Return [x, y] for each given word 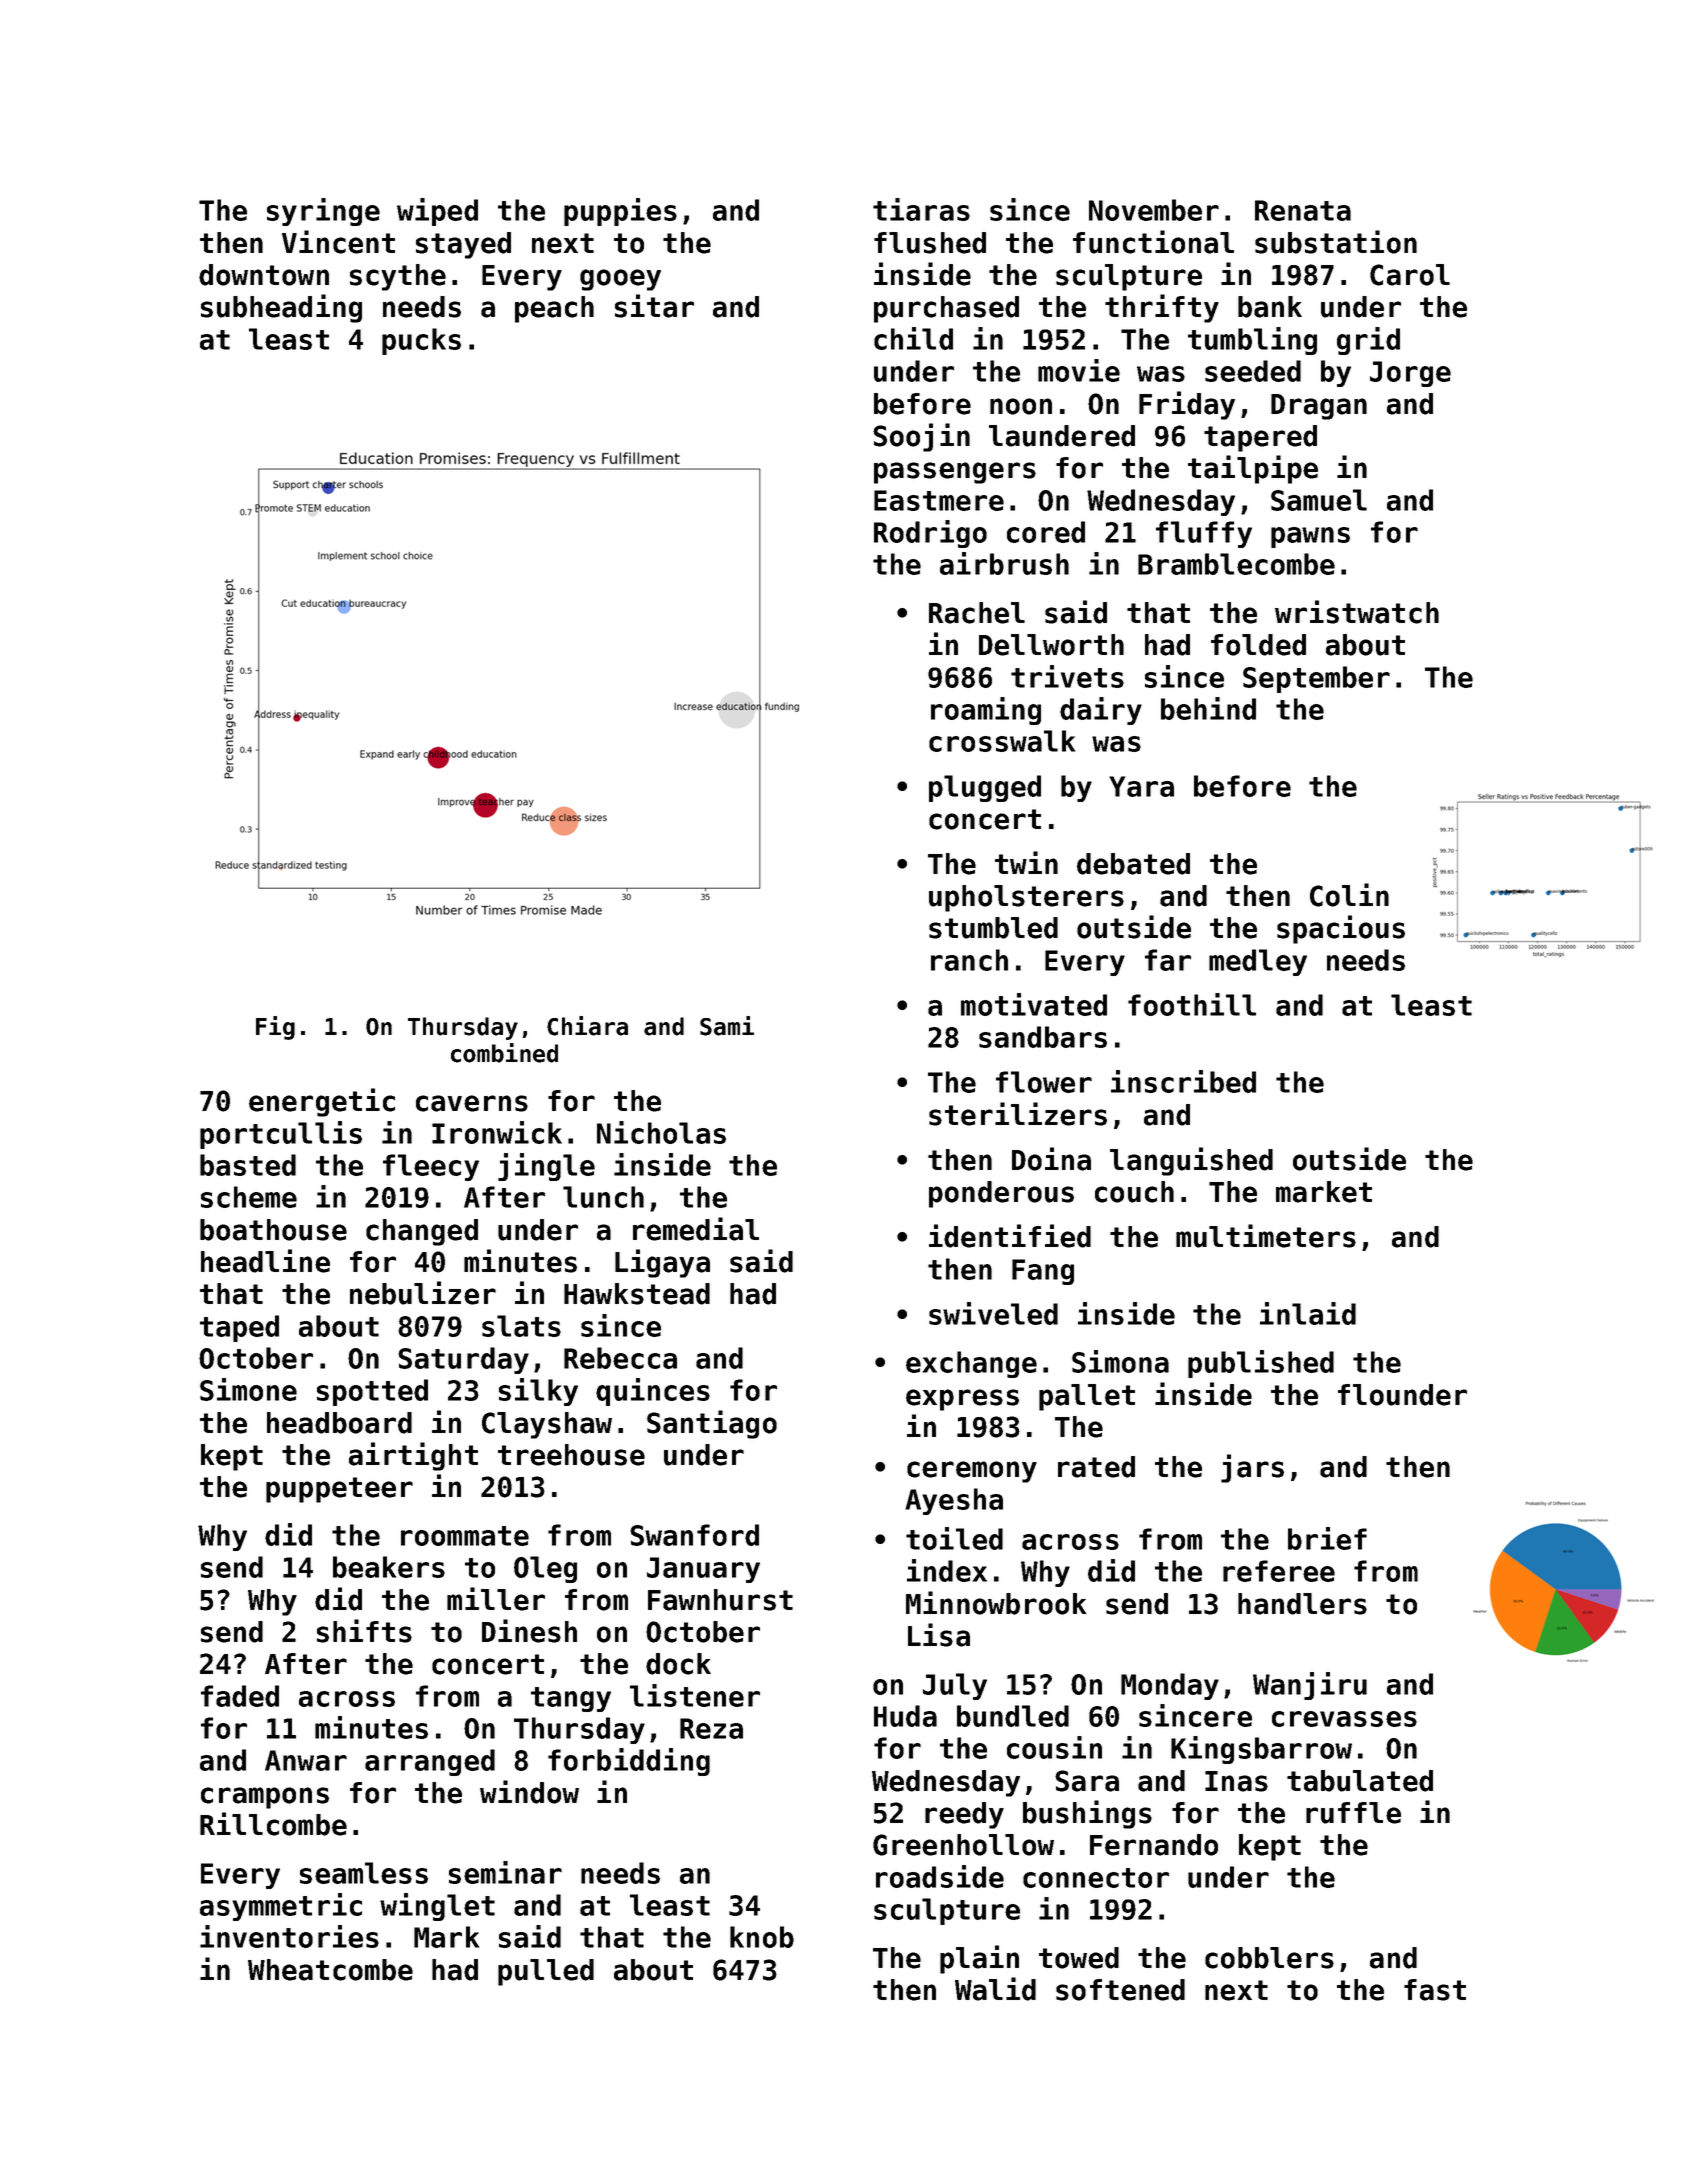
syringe [323, 212]
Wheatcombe [330, 1970]
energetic [322, 1102]
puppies [620, 212]
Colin [1349, 895]
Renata [1303, 210]
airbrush [1004, 563]
